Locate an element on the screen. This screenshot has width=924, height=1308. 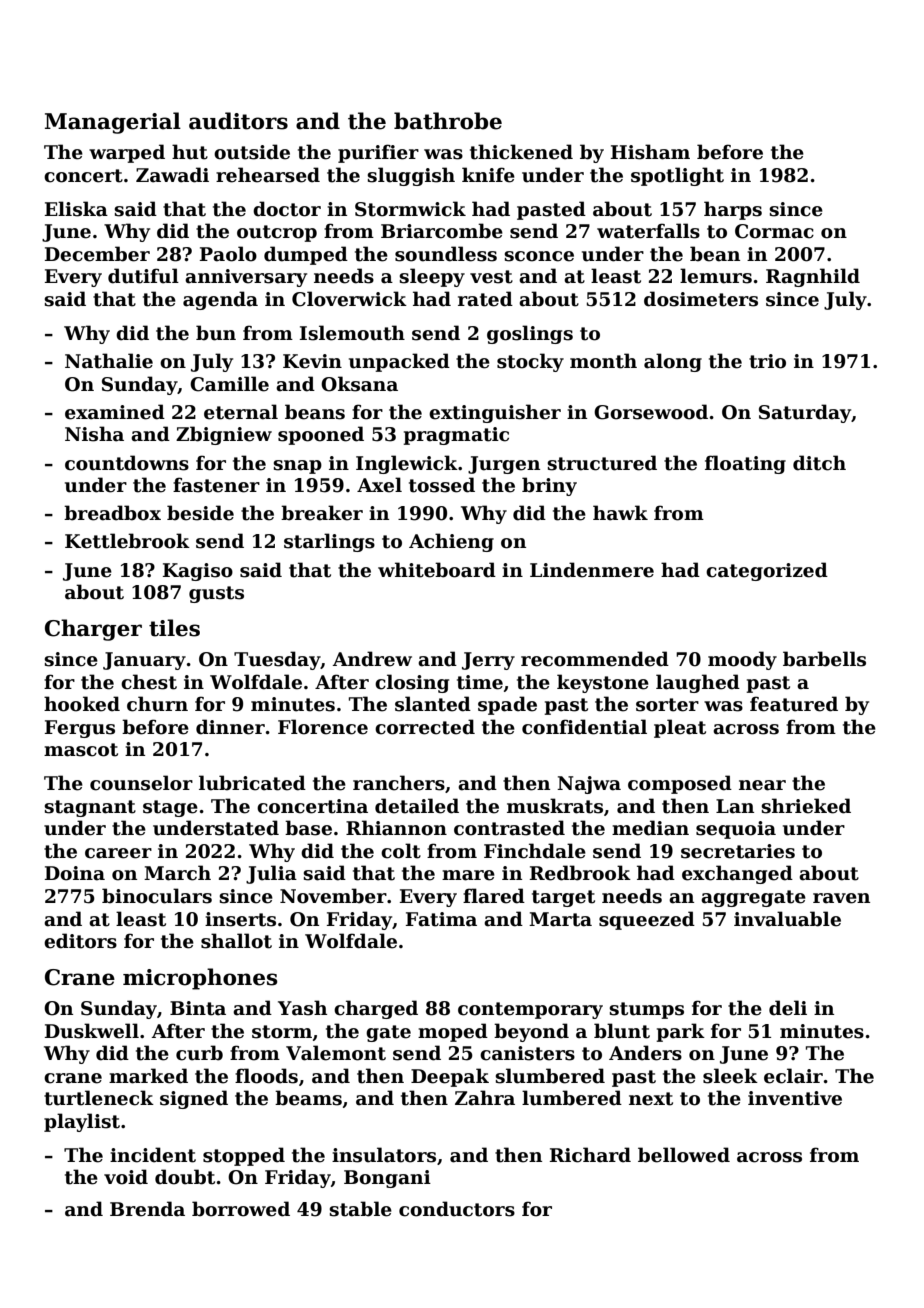
dutiful is located at coordinates (143, 276).
